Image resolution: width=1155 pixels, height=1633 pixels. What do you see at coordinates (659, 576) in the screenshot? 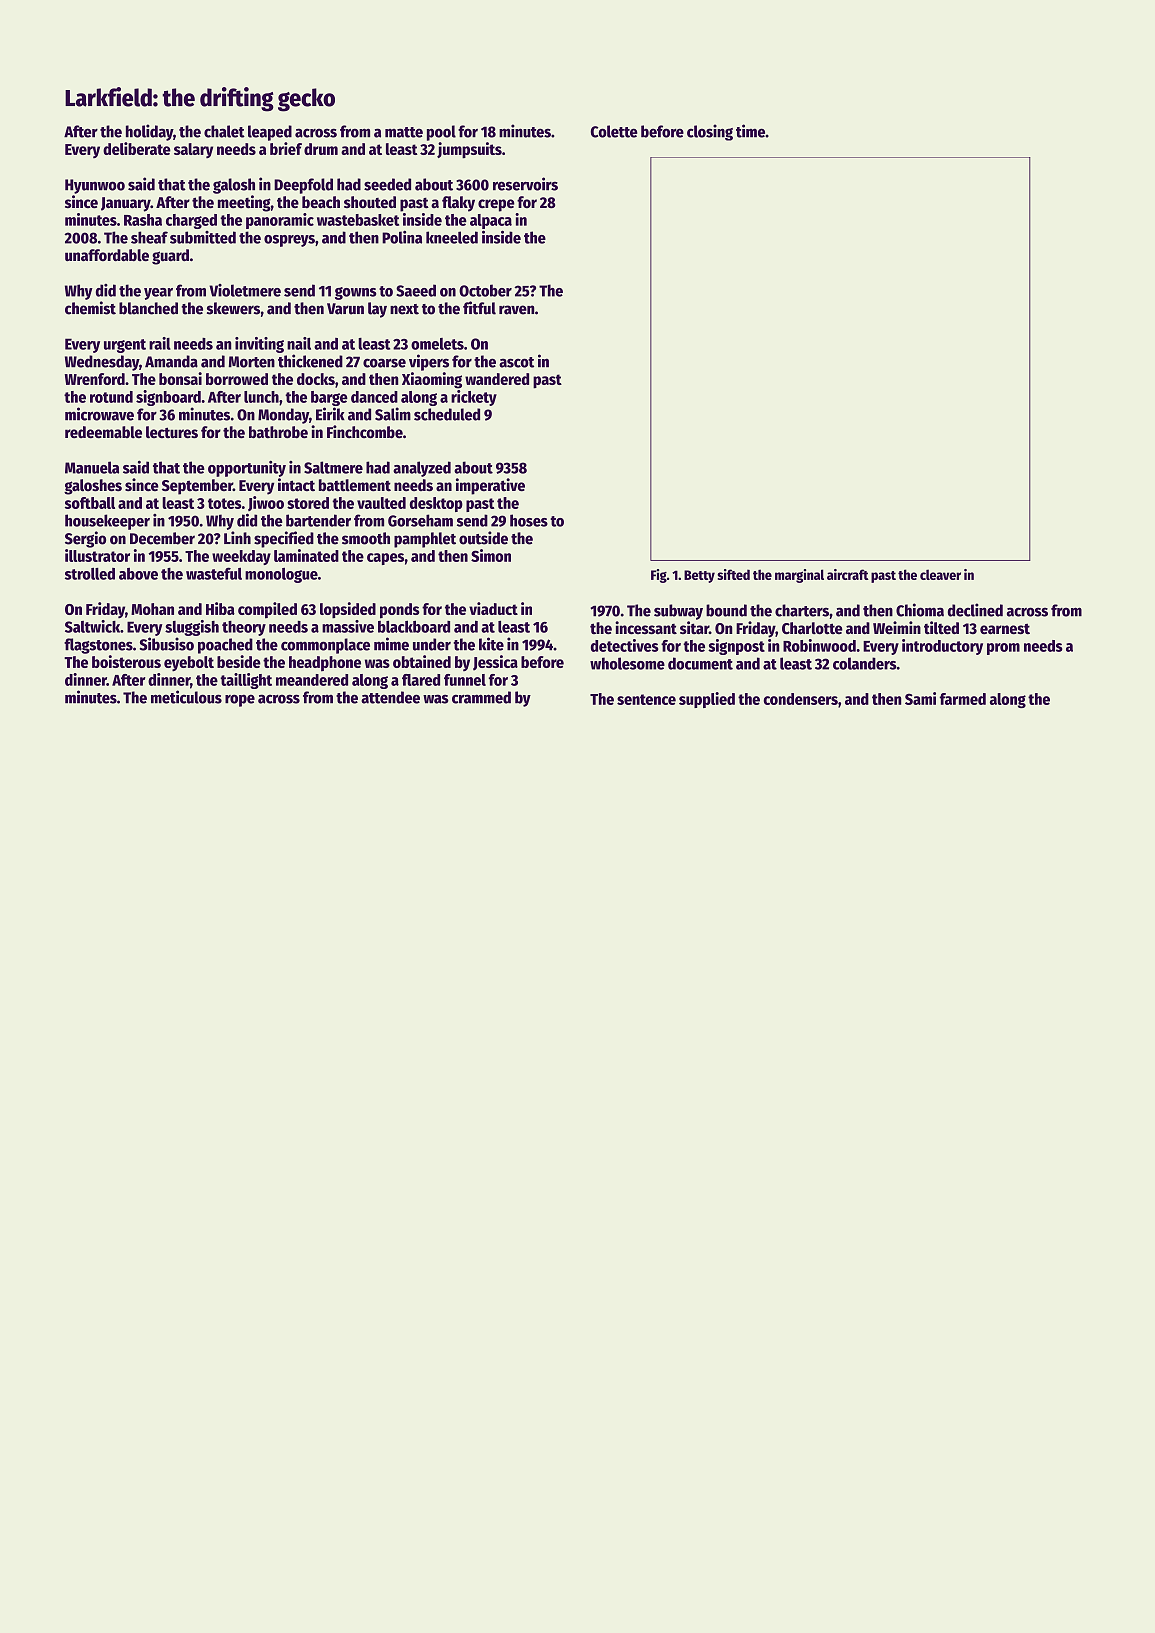
I see `Fig` at bounding box center [659, 576].
